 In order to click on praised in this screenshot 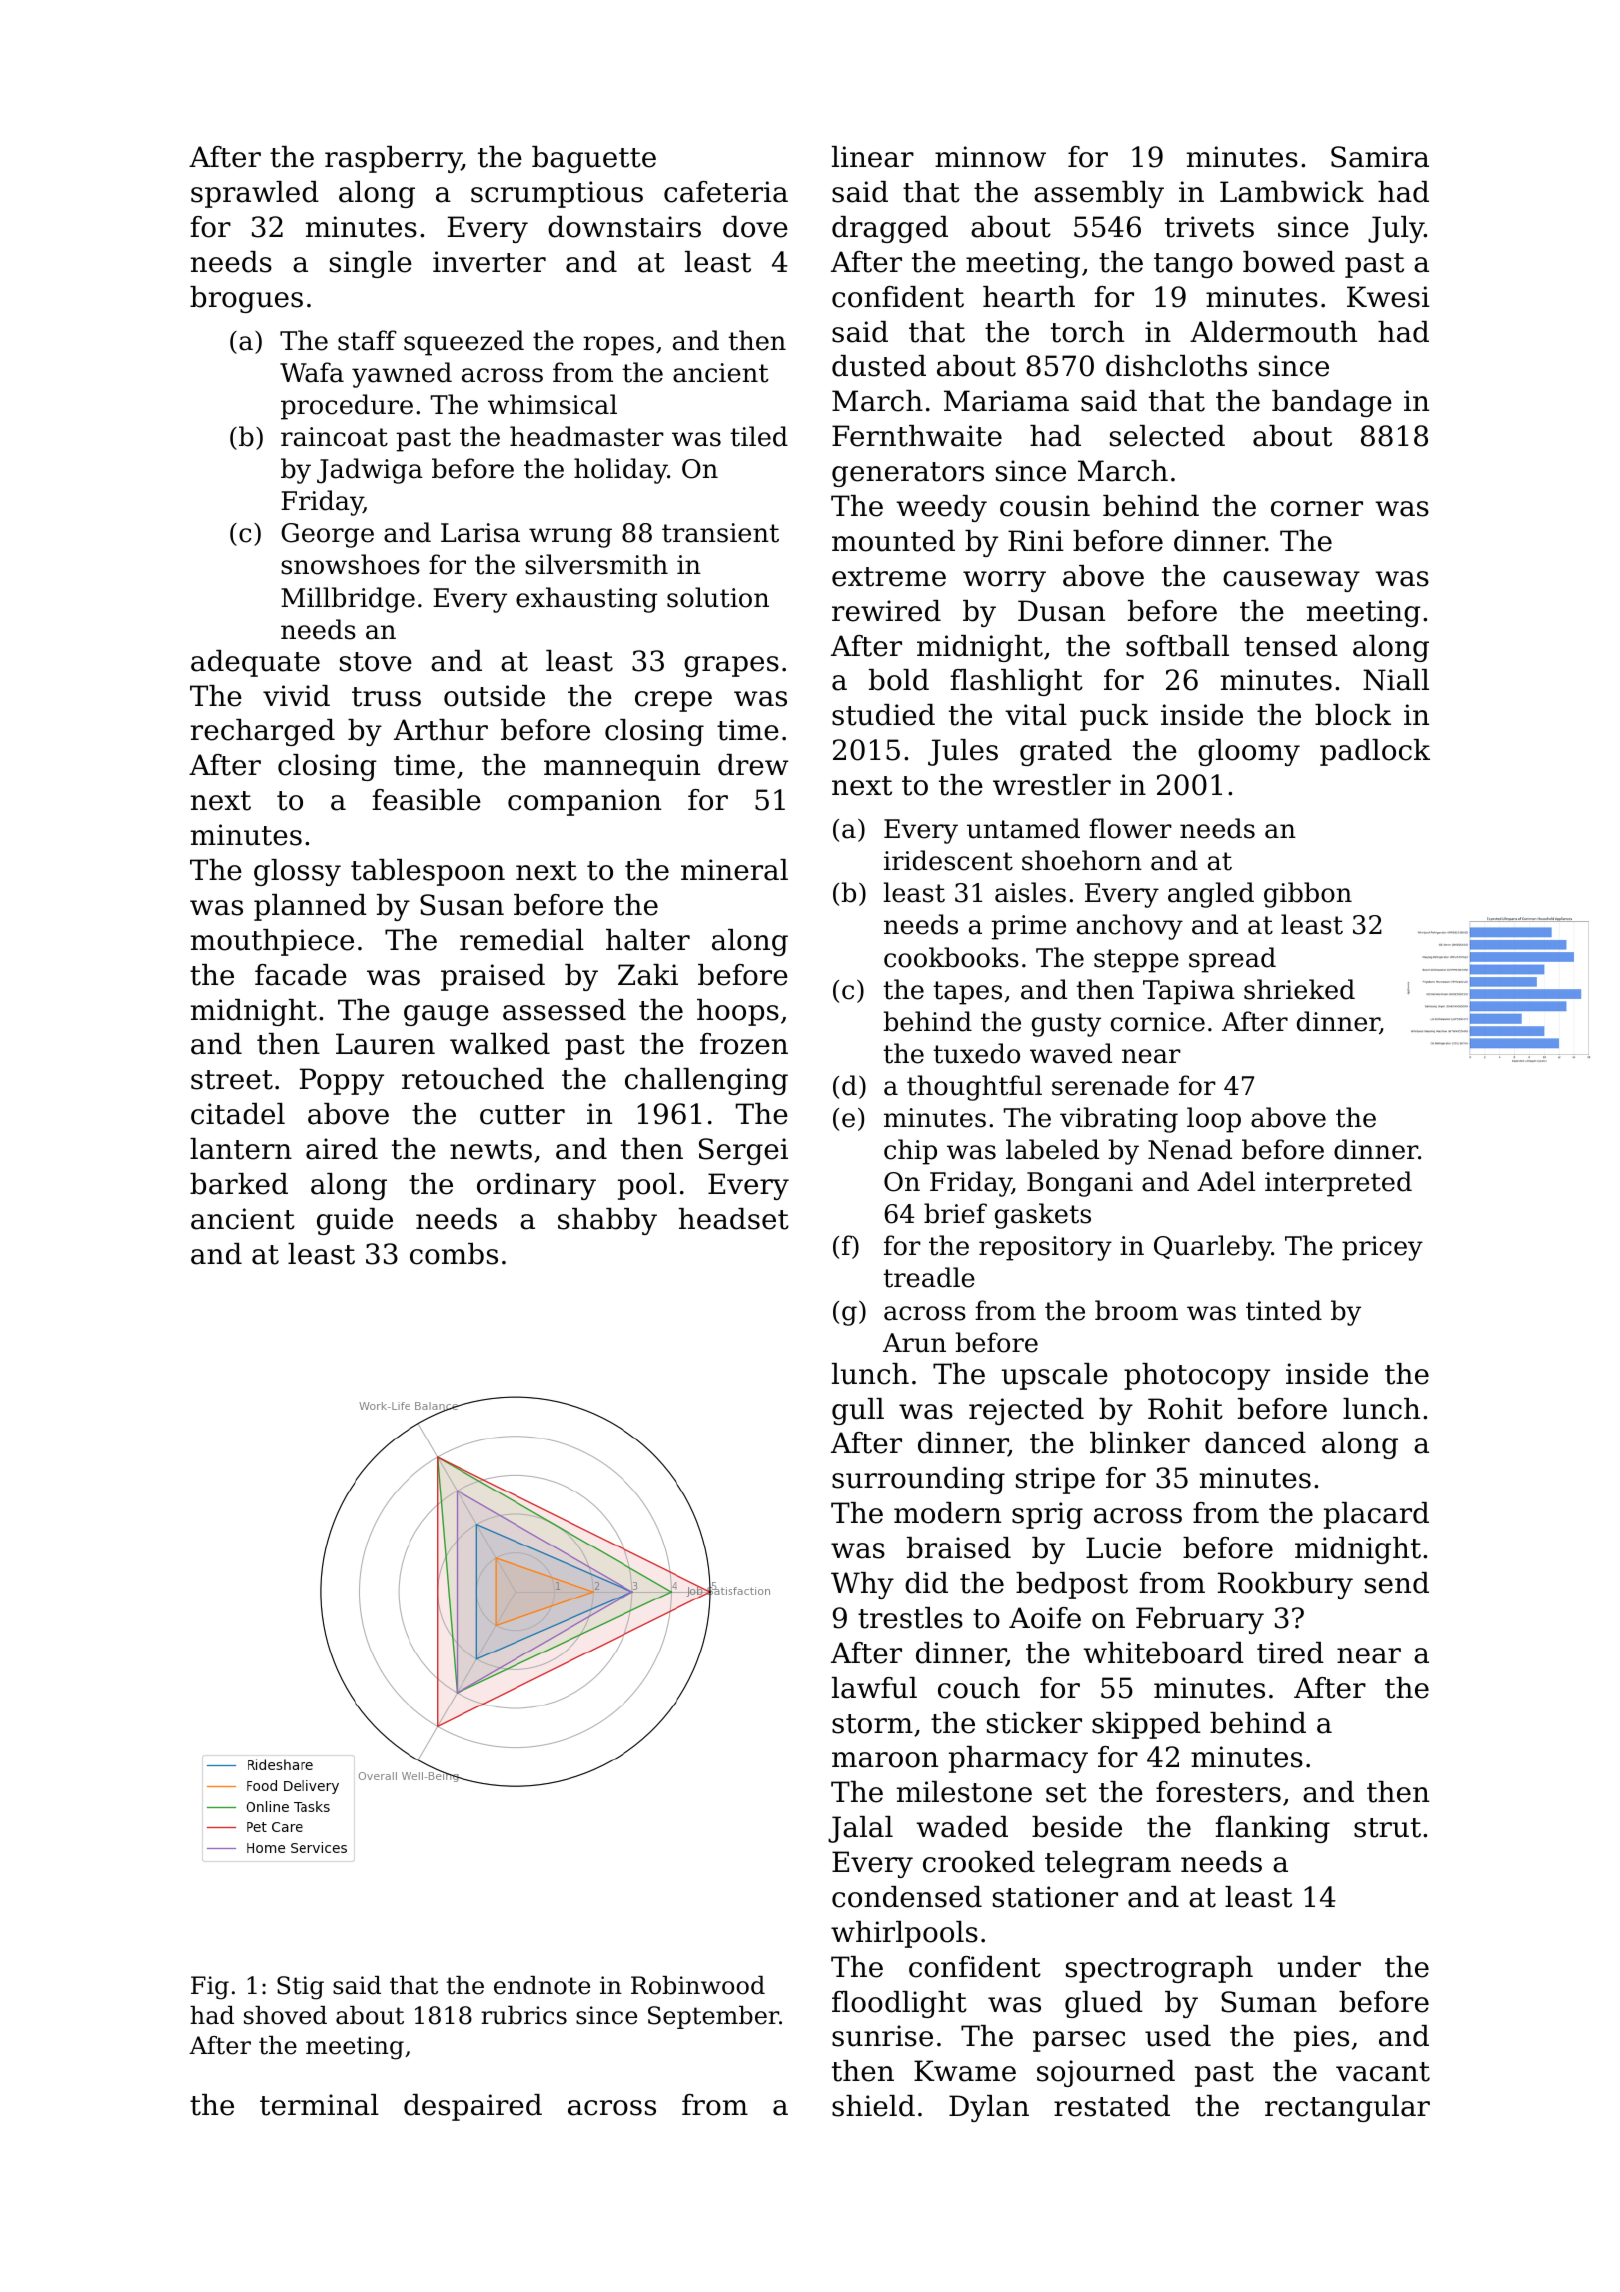, I will do `click(493, 977)`.
